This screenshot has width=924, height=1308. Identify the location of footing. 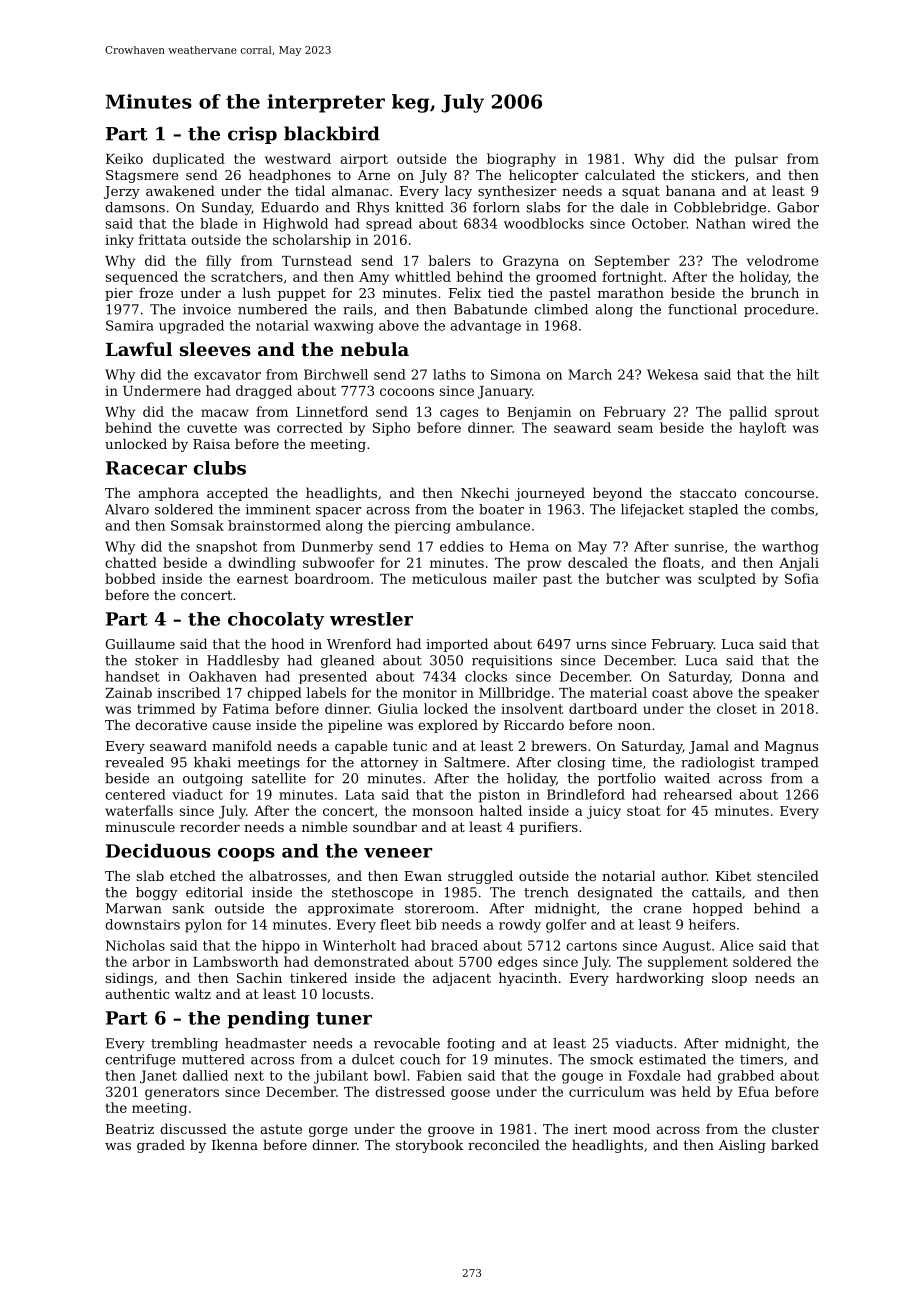
(471, 1044).
